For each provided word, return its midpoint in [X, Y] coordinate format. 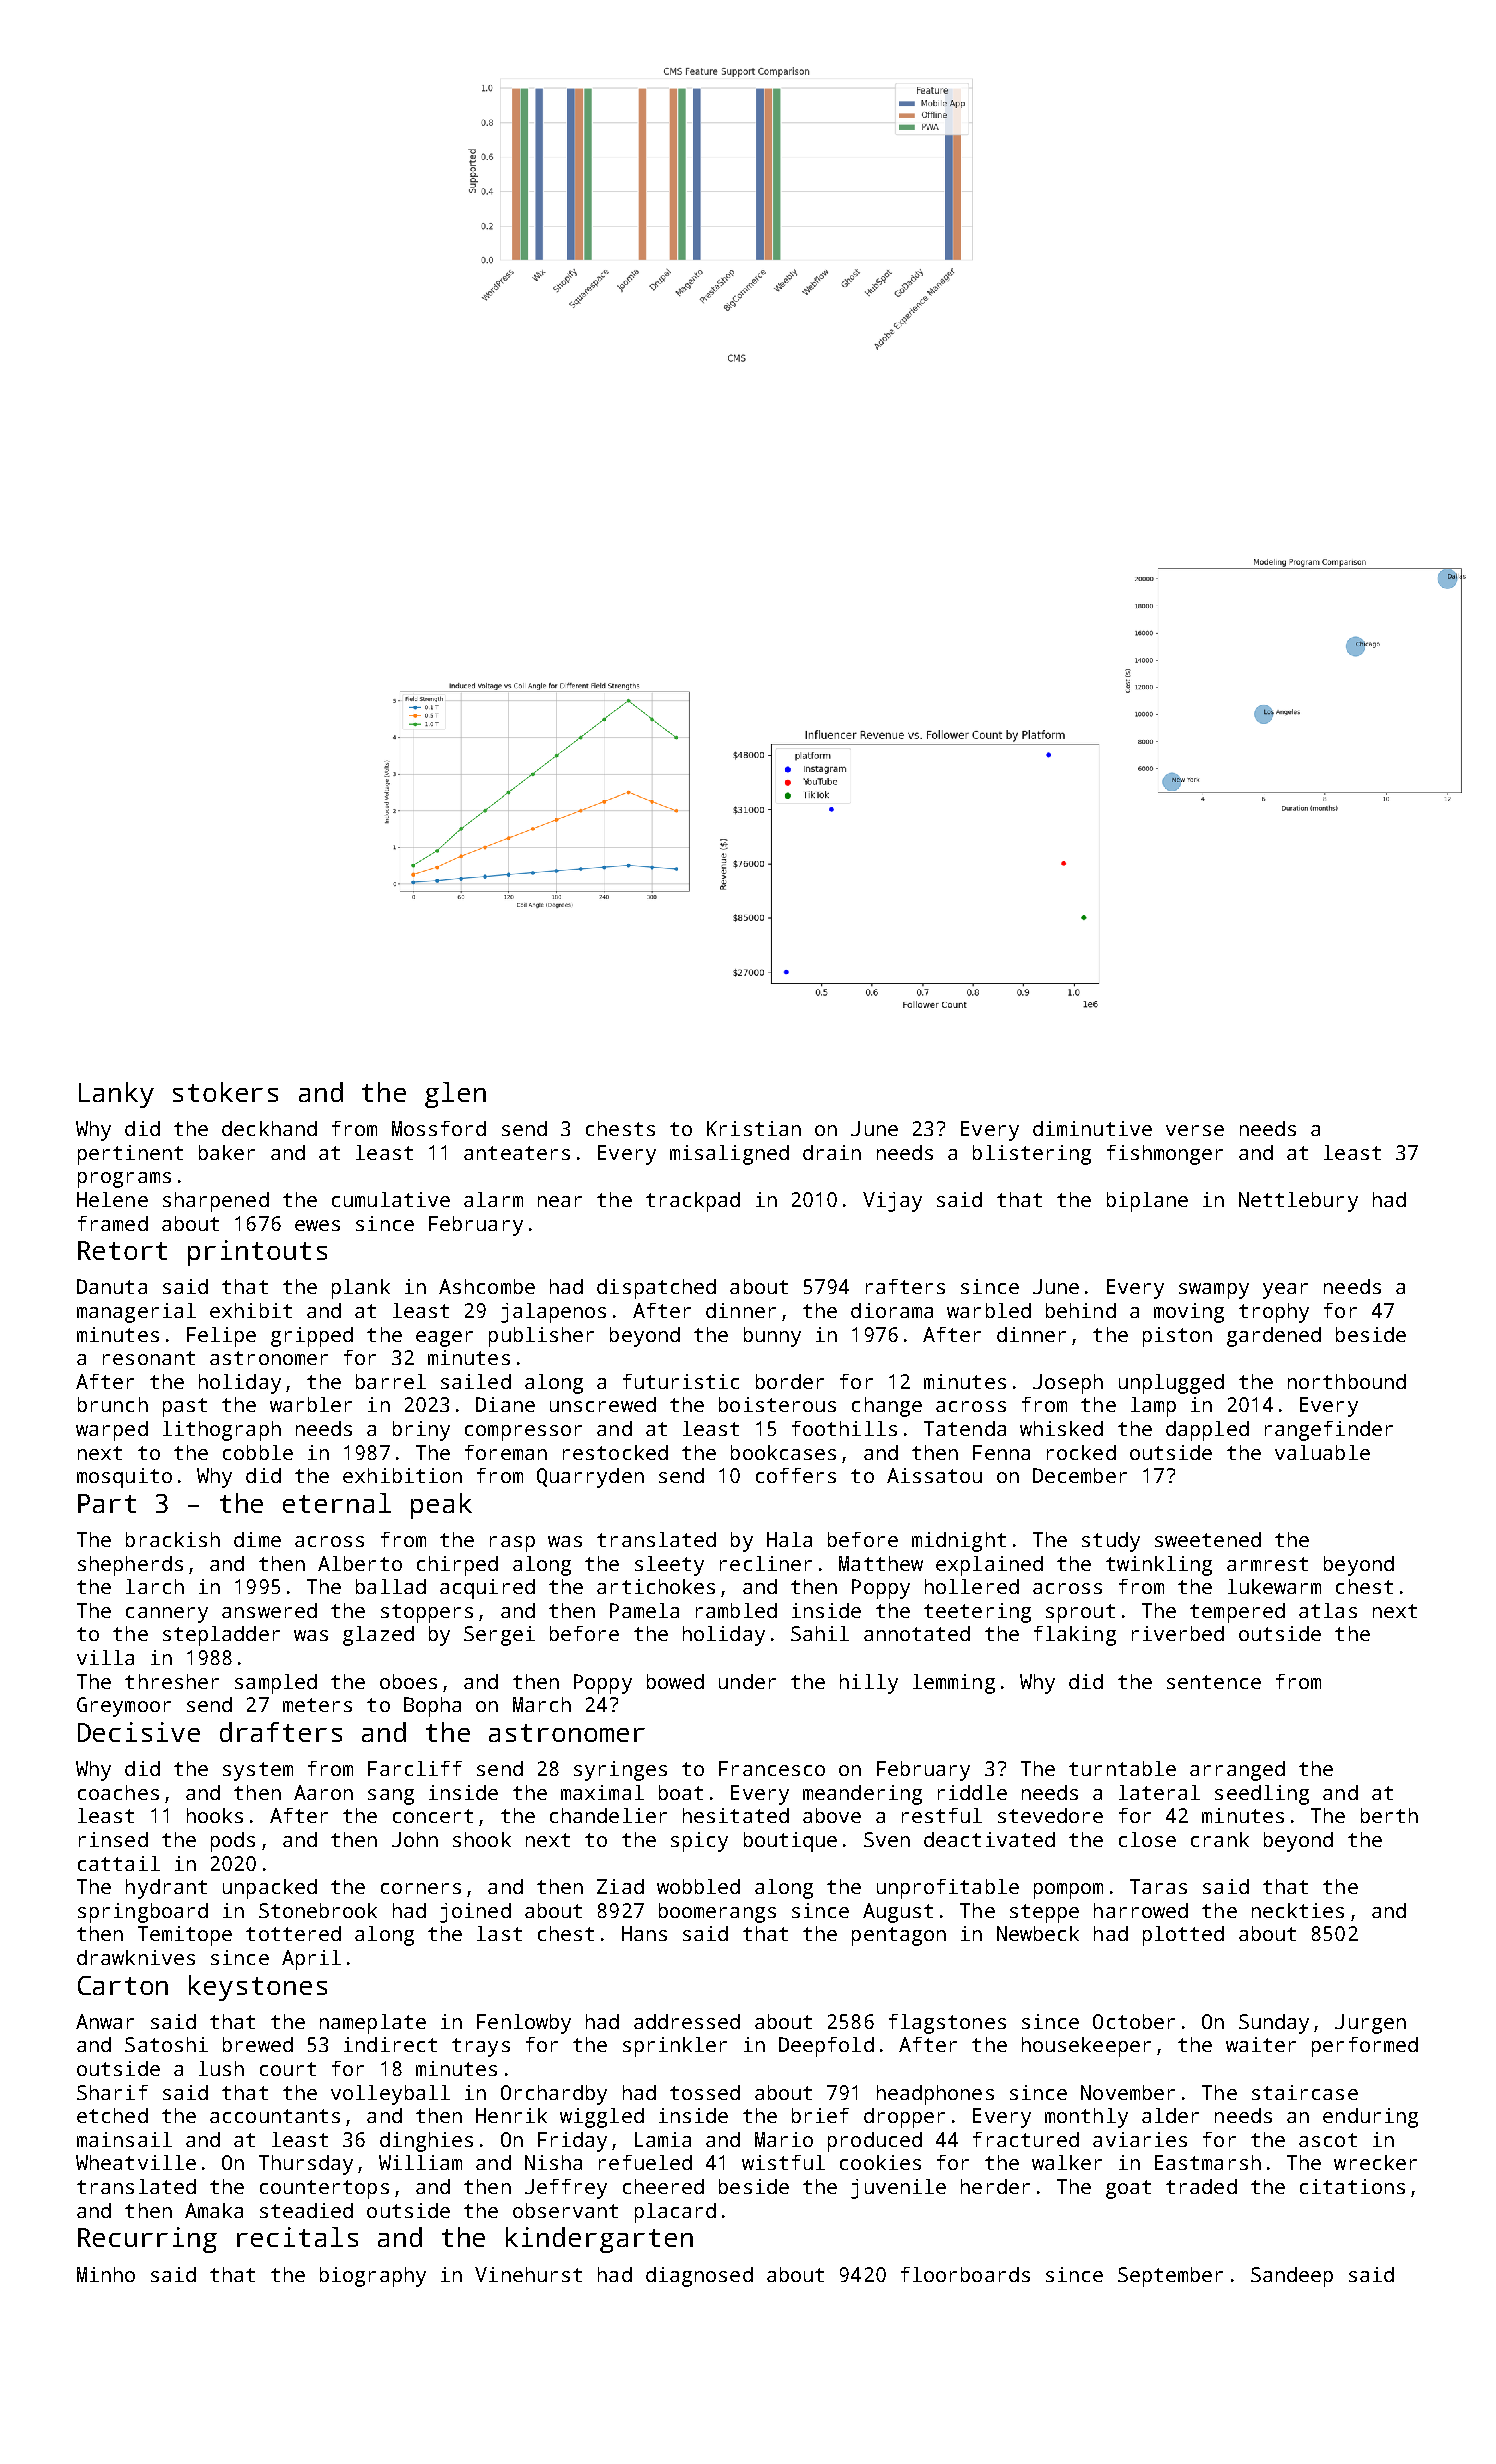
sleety [669, 1566]
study [1111, 1542]
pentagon [899, 1936]
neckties [1298, 1910]
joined [475, 1913]
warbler [311, 1404]
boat [681, 1792]
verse [1195, 1130]
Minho [106, 2274]
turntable [1122, 1768]
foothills [844, 1428]
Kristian [754, 1128]
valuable [1322, 1452]
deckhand [269, 1128]
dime [257, 1539]
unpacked [270, 1889]
